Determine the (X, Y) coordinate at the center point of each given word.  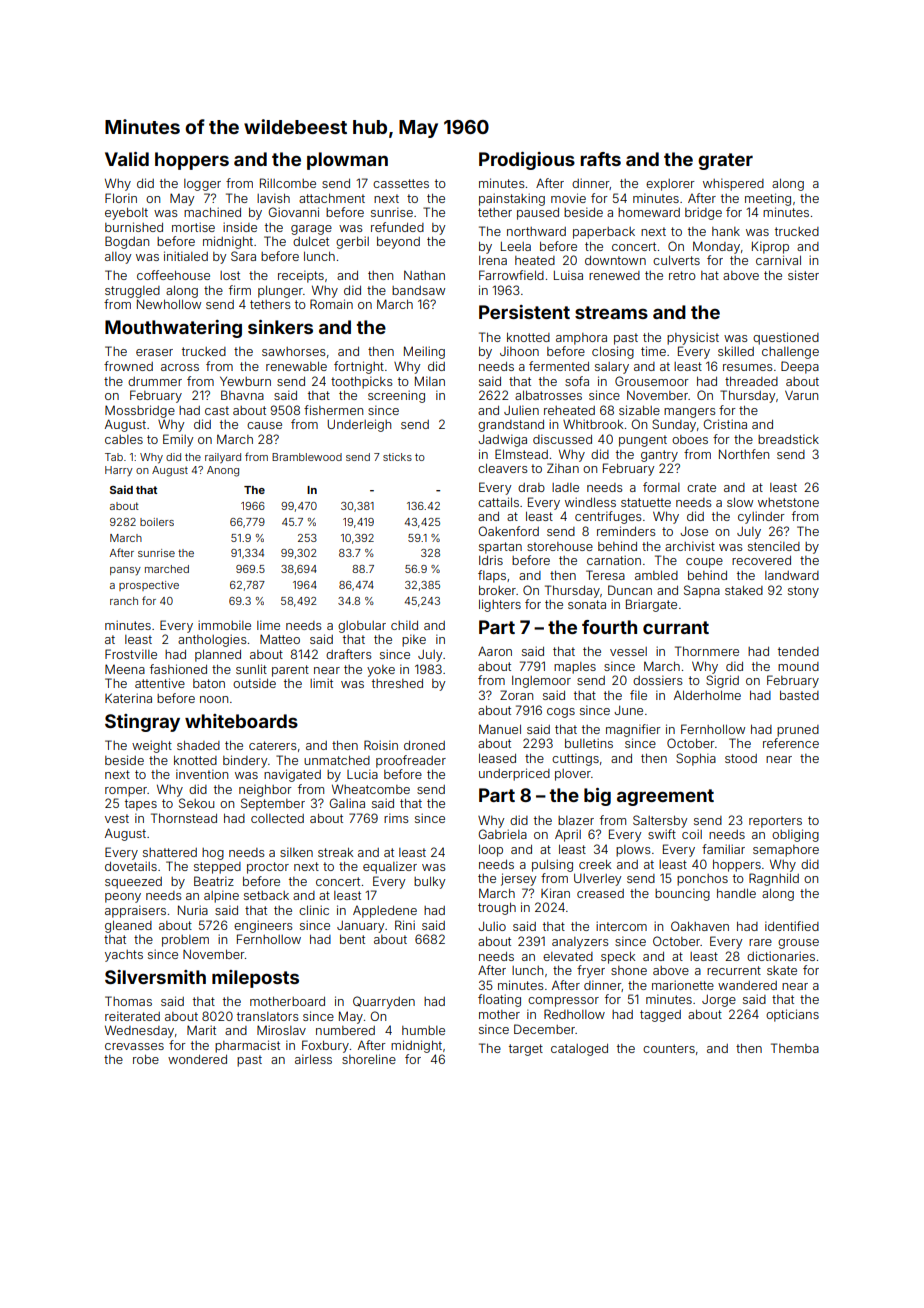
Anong (223, 471)
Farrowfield (511, 275)
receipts (301, 276)
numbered (345, 1030)
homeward (649, 212)
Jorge (719, 1001)
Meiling (424, 352)
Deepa (800, 367)
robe (146, 1059)
